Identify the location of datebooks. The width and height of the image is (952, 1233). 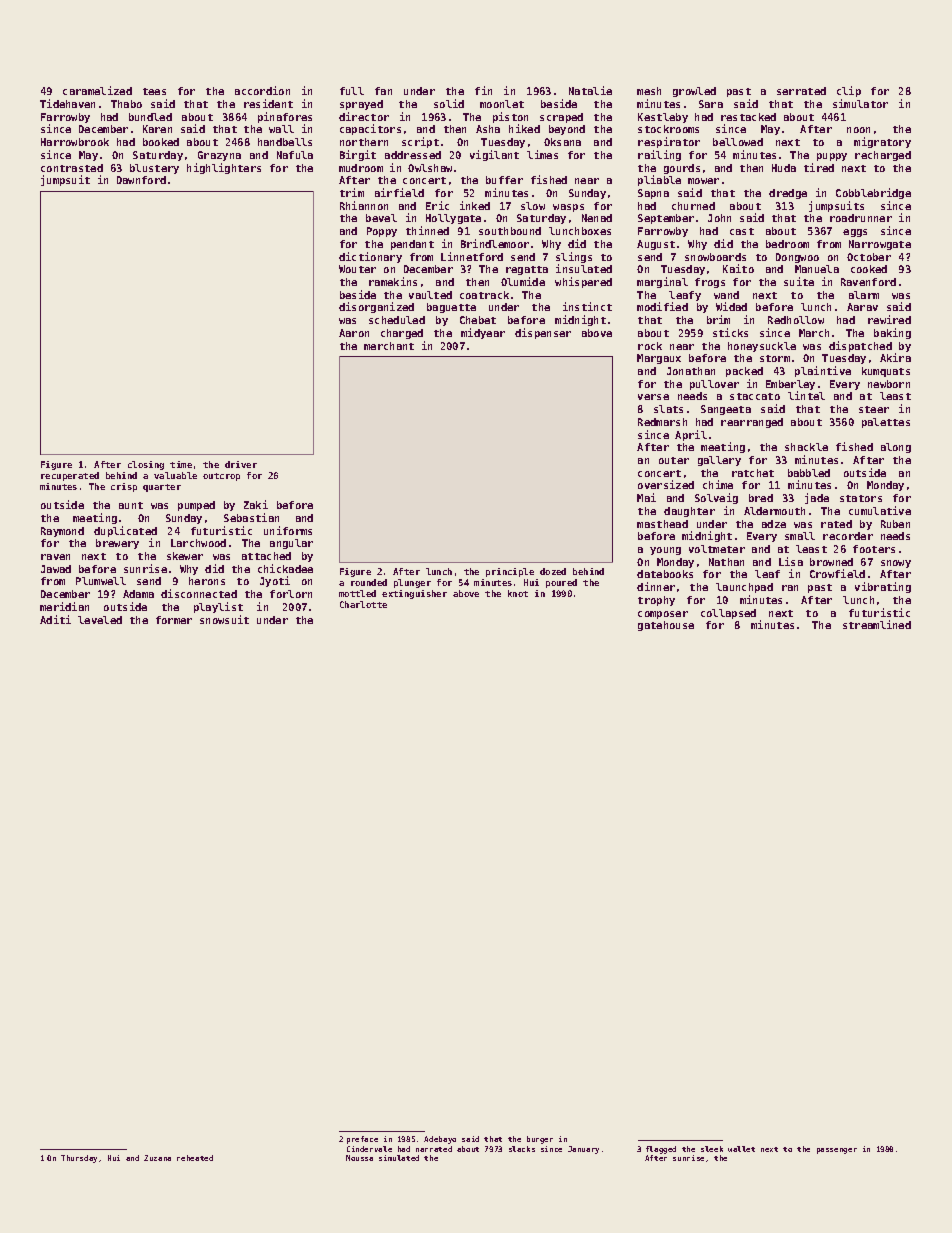
(665, 574).
